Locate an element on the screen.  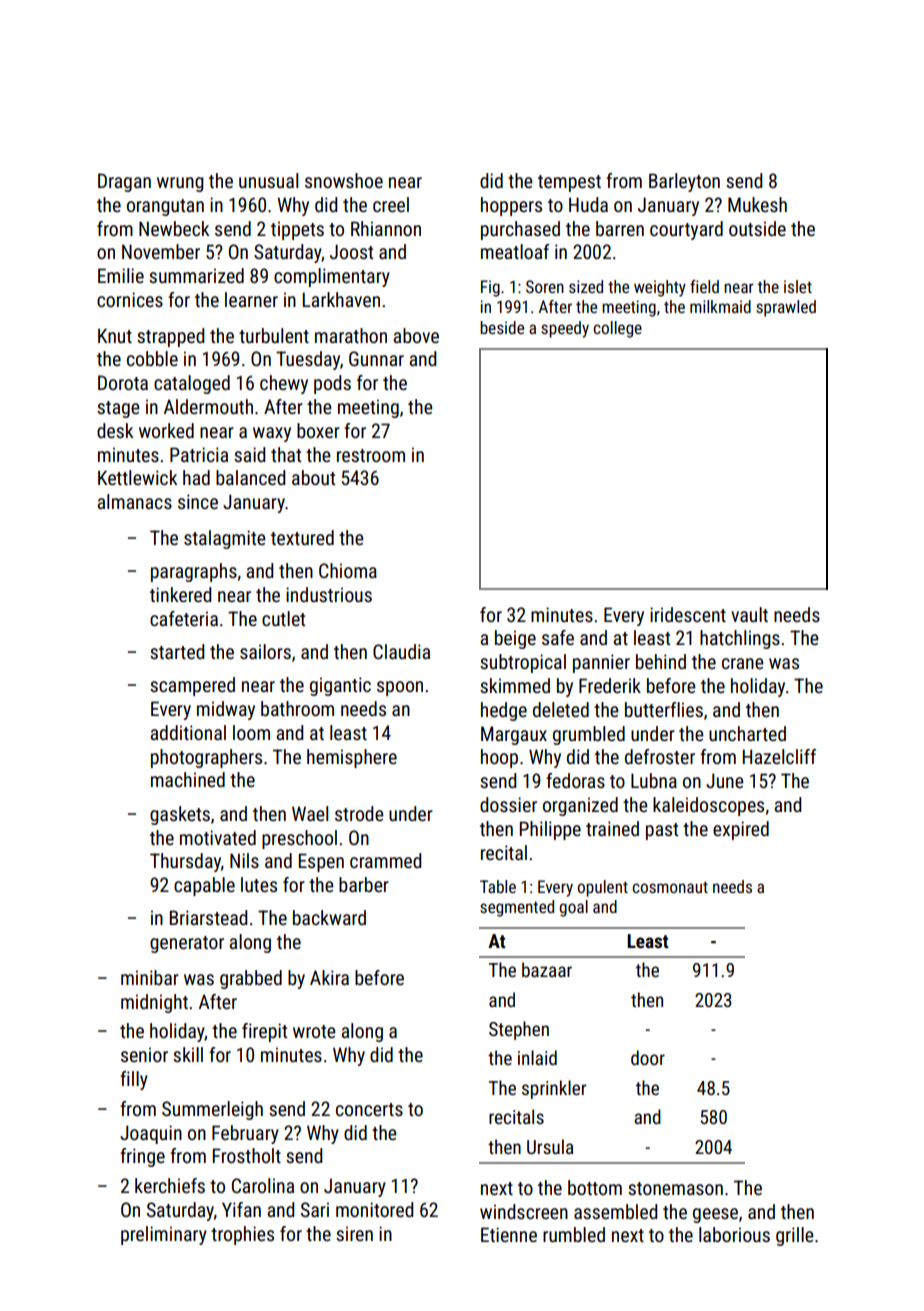
fedoras is located at coordinates (575, 780).
